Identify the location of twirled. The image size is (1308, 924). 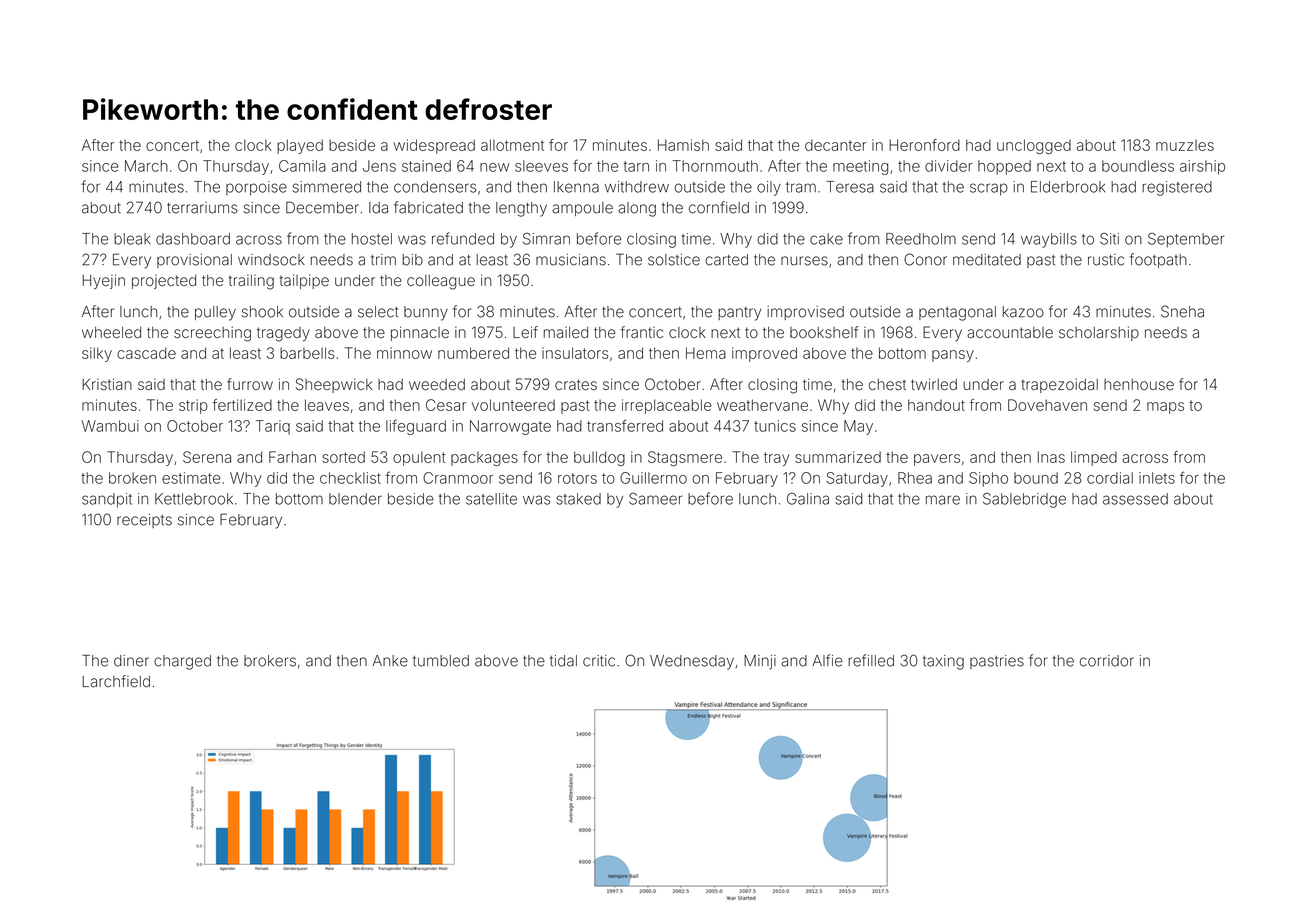
(934, 384).
